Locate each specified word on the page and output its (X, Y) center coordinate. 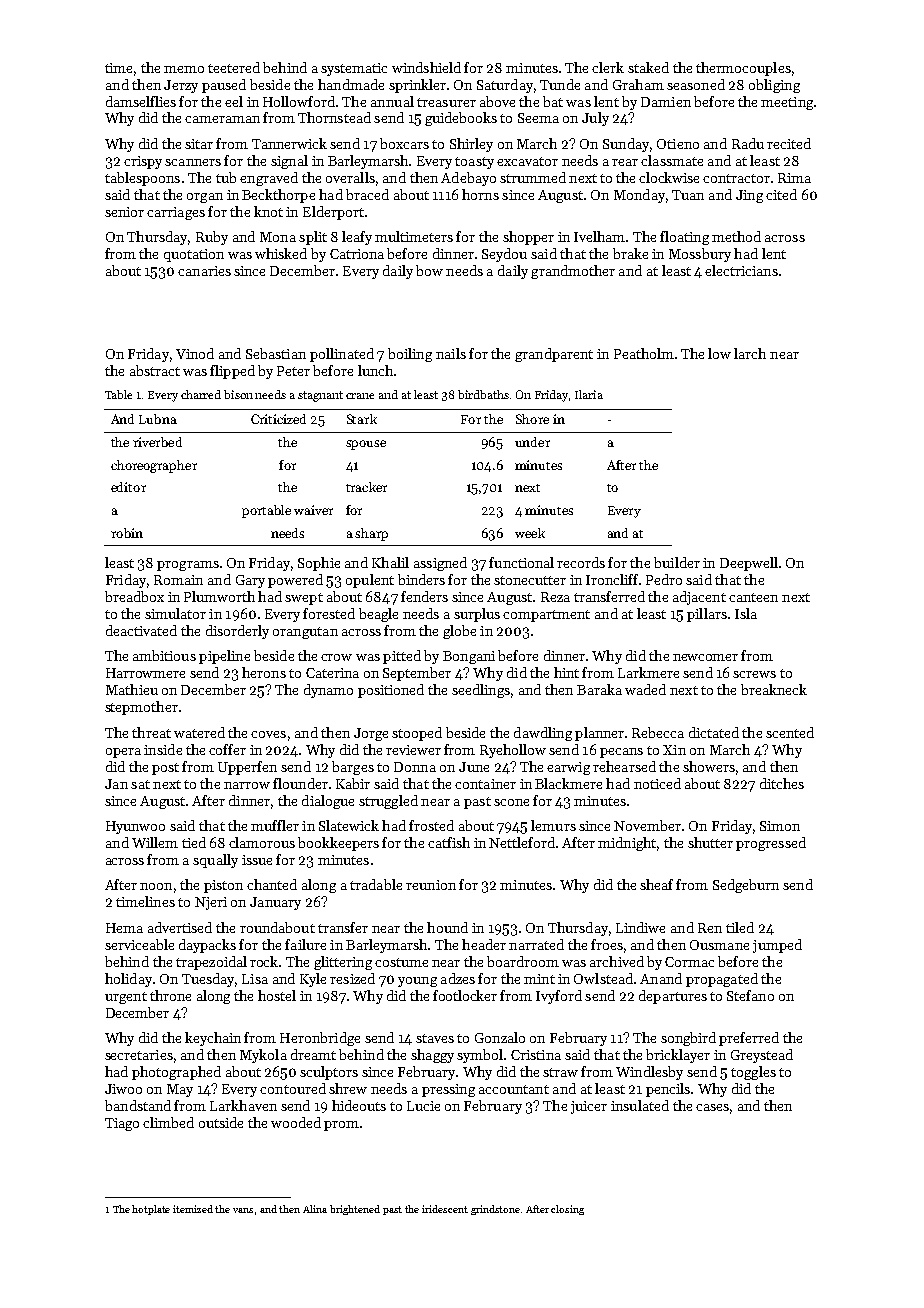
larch (750, 353)
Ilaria (589, 394)
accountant (514, 1089)
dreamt (313, 1054)
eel (234, 101)
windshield (426, 67)
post (165, 769)
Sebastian (276, 353)
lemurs (553, 825)
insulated (640, 1105)
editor (128, 487)
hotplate (151, 1210)
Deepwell (749, 564)
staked (648, 67)
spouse (366, 445)
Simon (780, 826)
